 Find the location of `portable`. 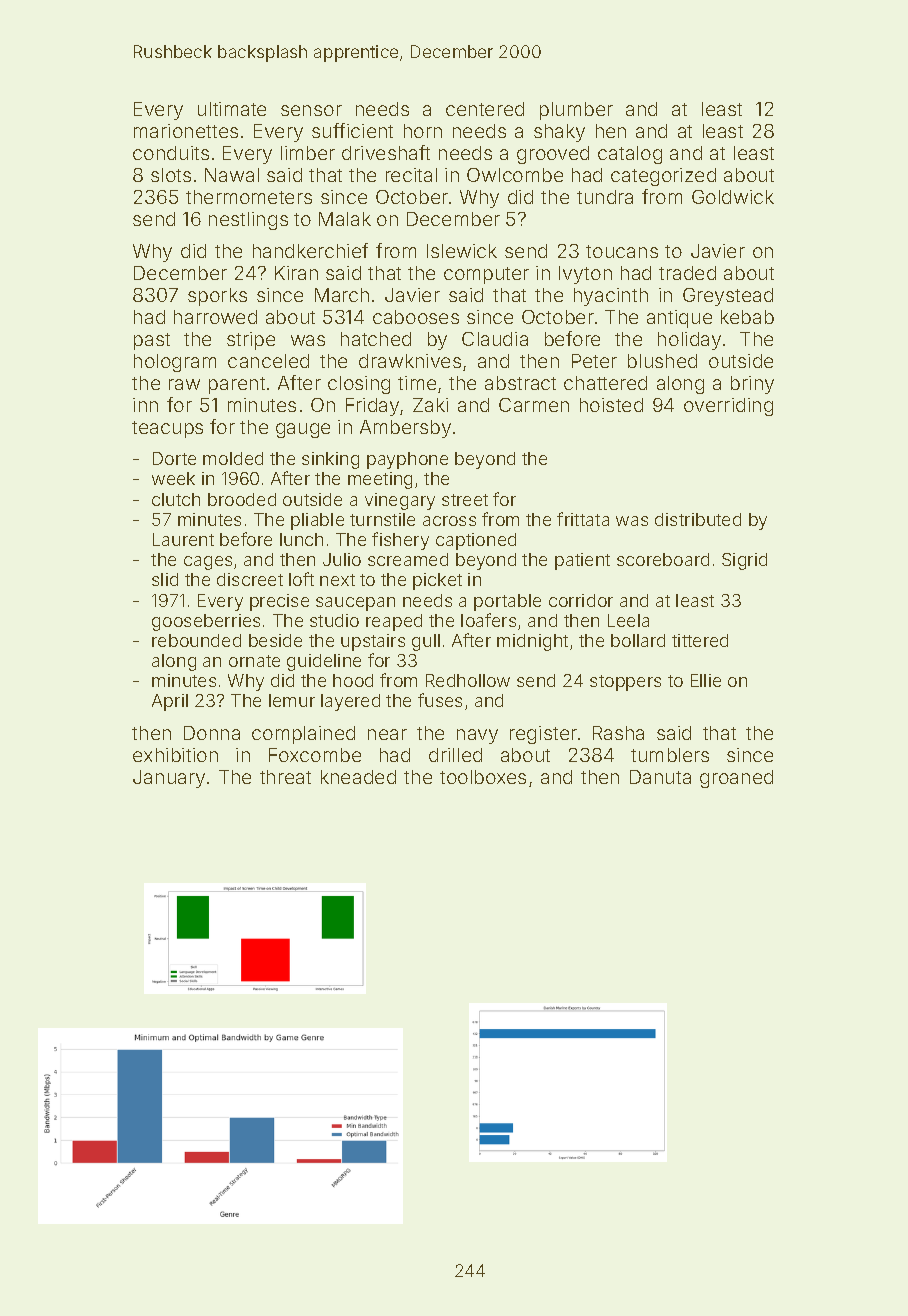

portable is located at coordinates (507, 602).
